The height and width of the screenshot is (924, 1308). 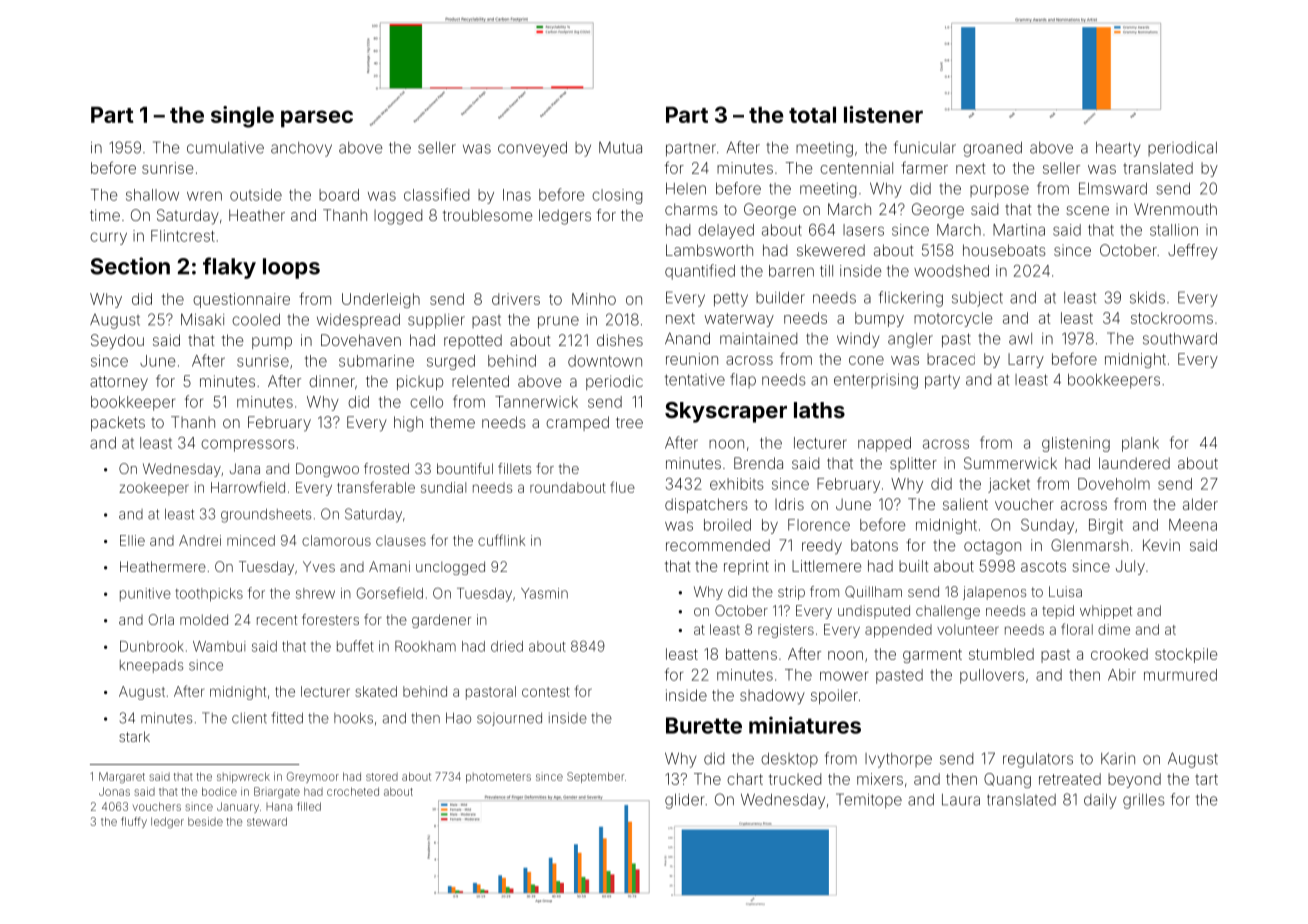 What do you see at coordinates (786, 631) in the screenshot?
I see `registers` at bounding box center [786, 631].
